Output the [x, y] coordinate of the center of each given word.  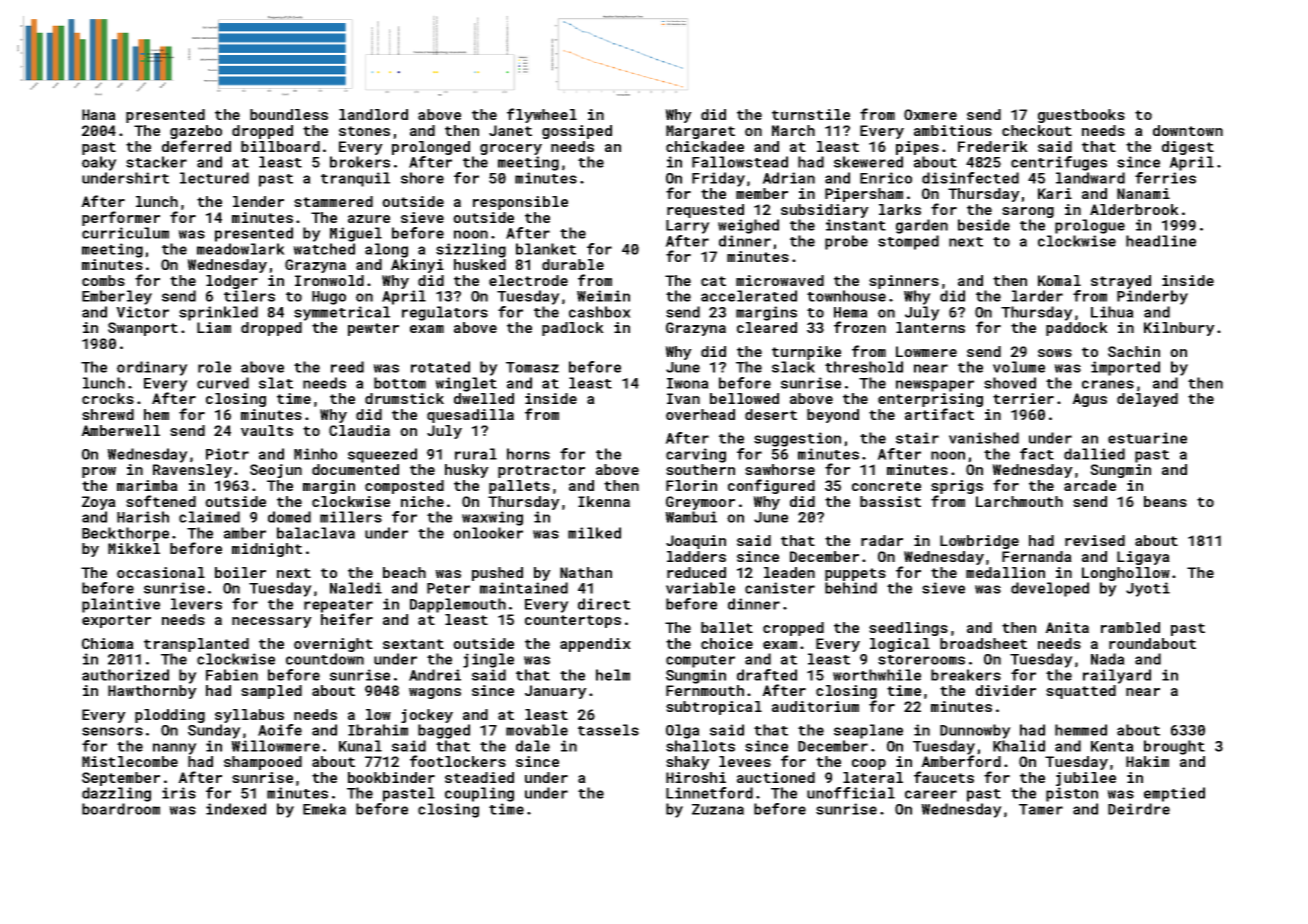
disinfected [970, 178]
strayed [1121, 282]
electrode [528, 280]
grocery [511, 149]
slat [276, 383]
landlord [373, 114]
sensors [112, 731]
